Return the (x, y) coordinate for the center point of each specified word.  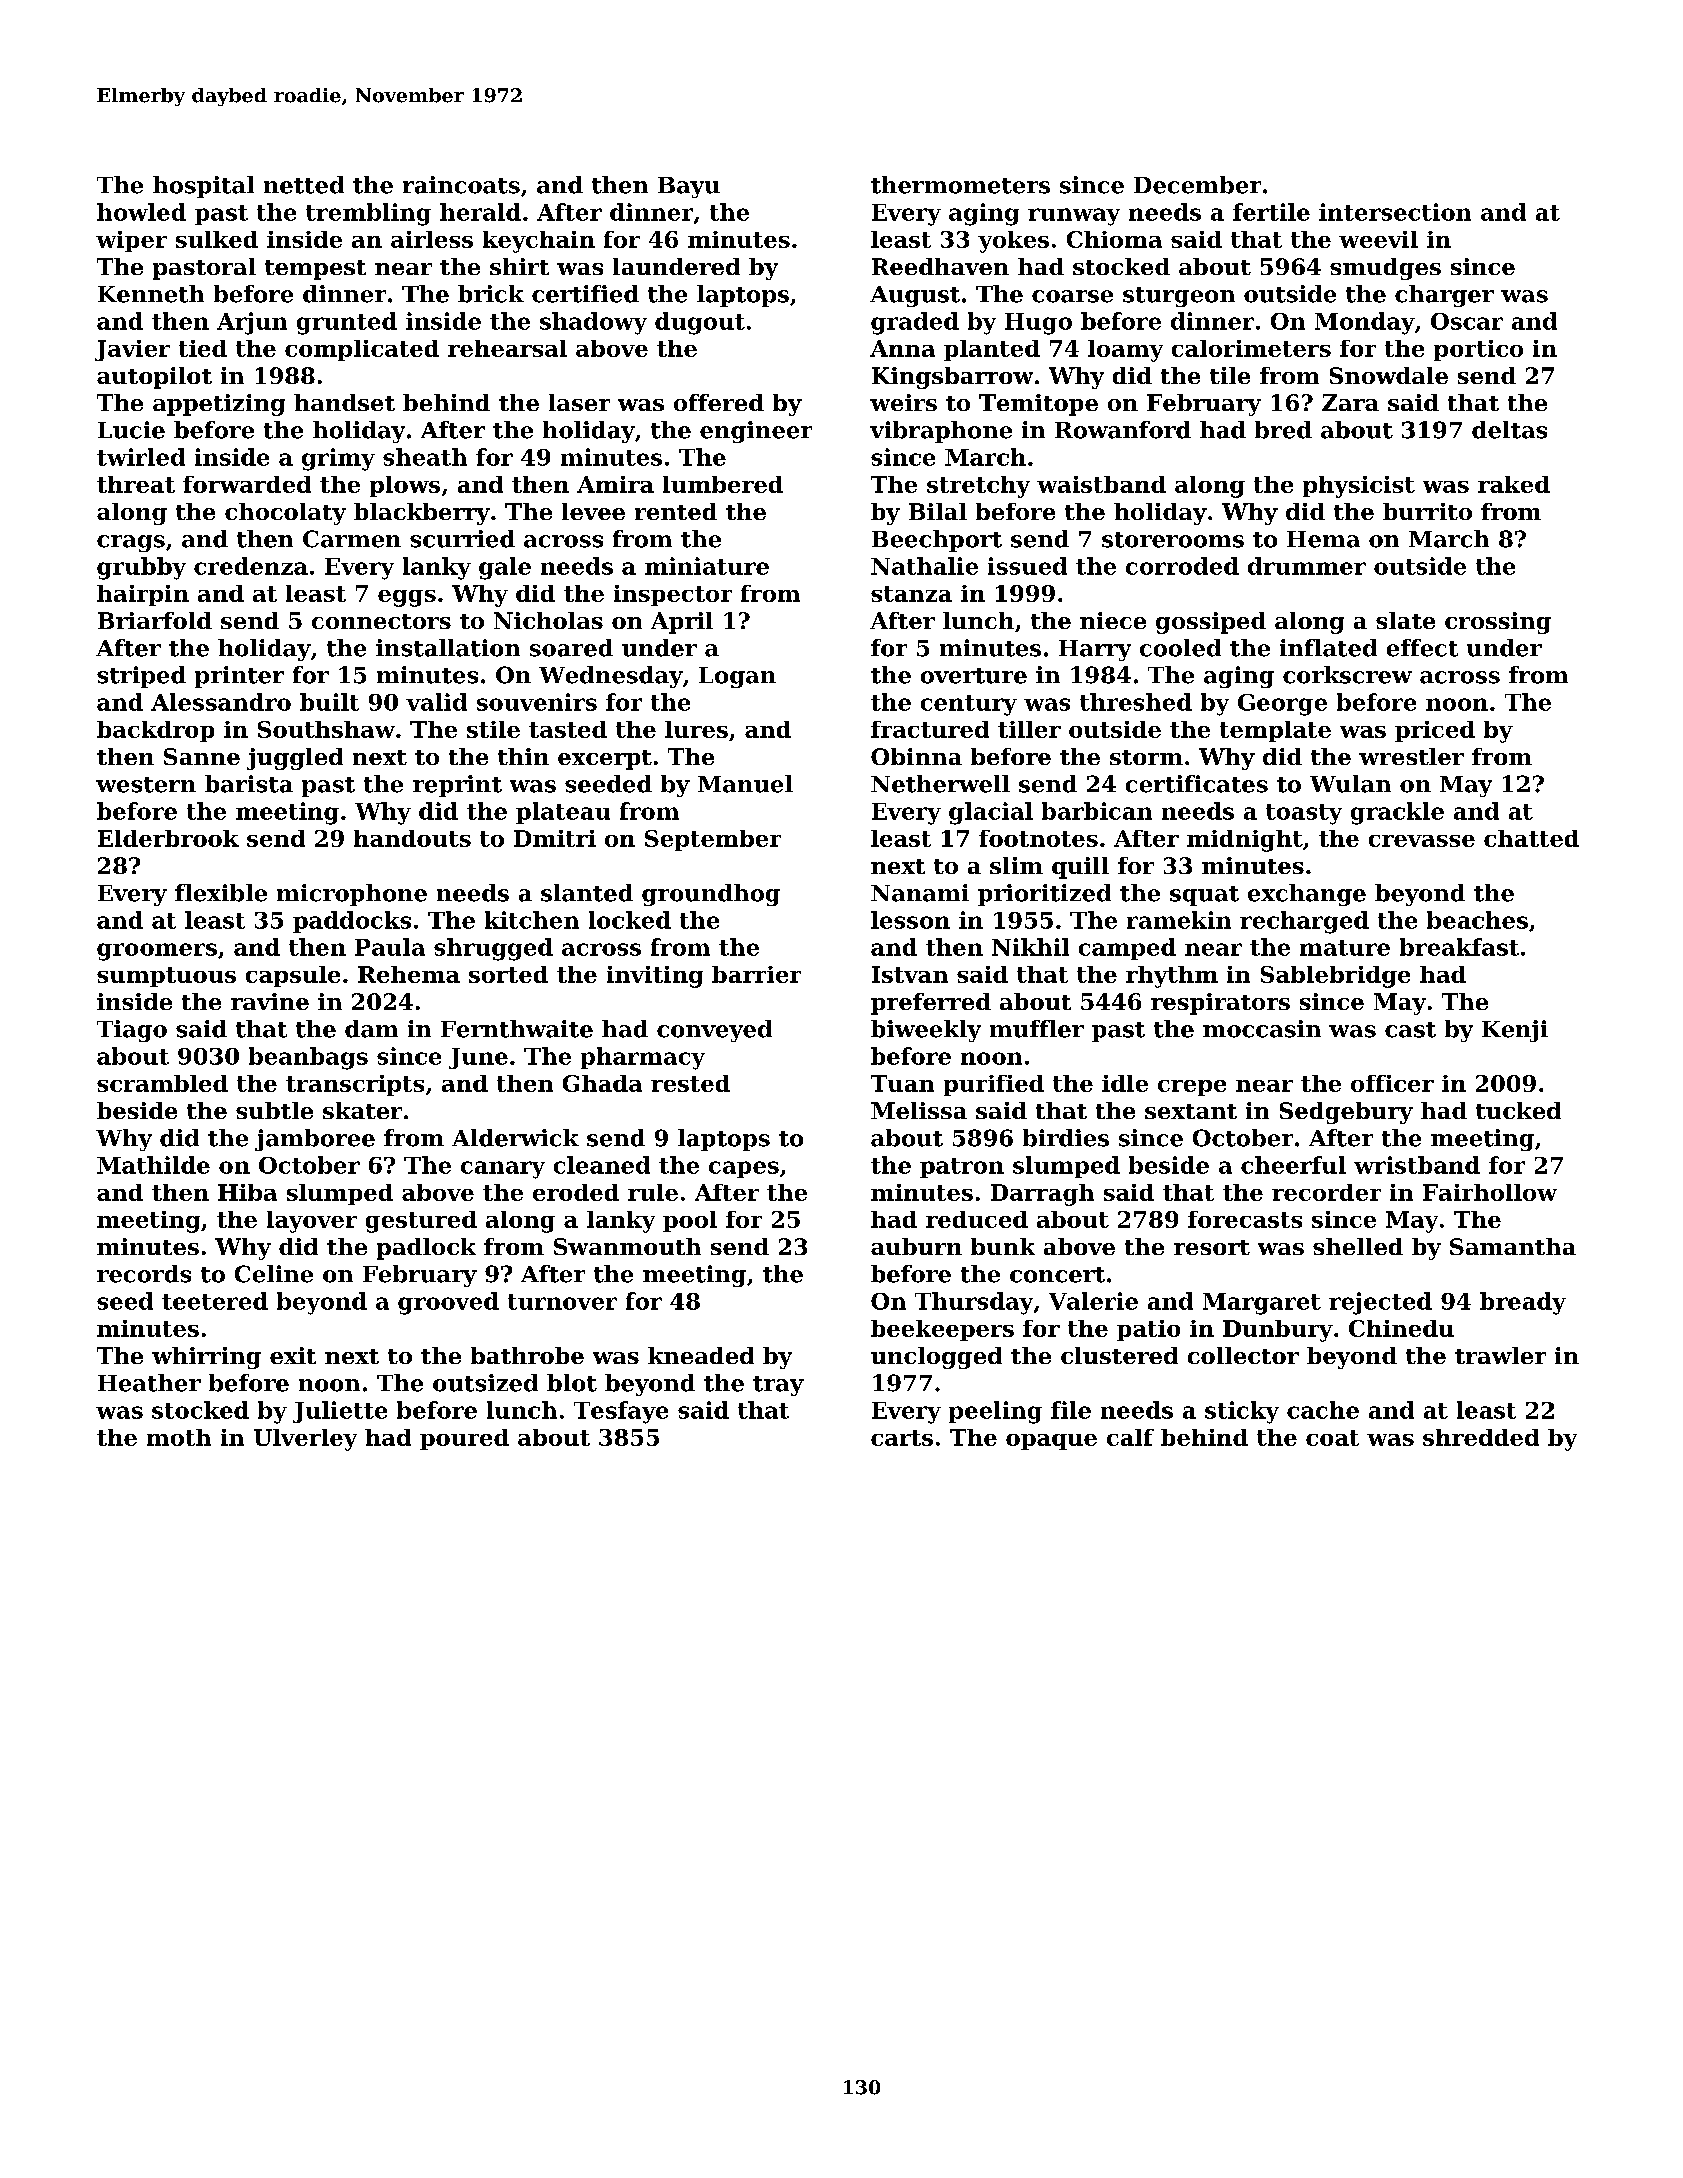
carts (902, 1438)
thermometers (960, 185)
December (1197, 185)
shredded (1481, 1437)
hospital (203, 187)
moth (179, 1437)
